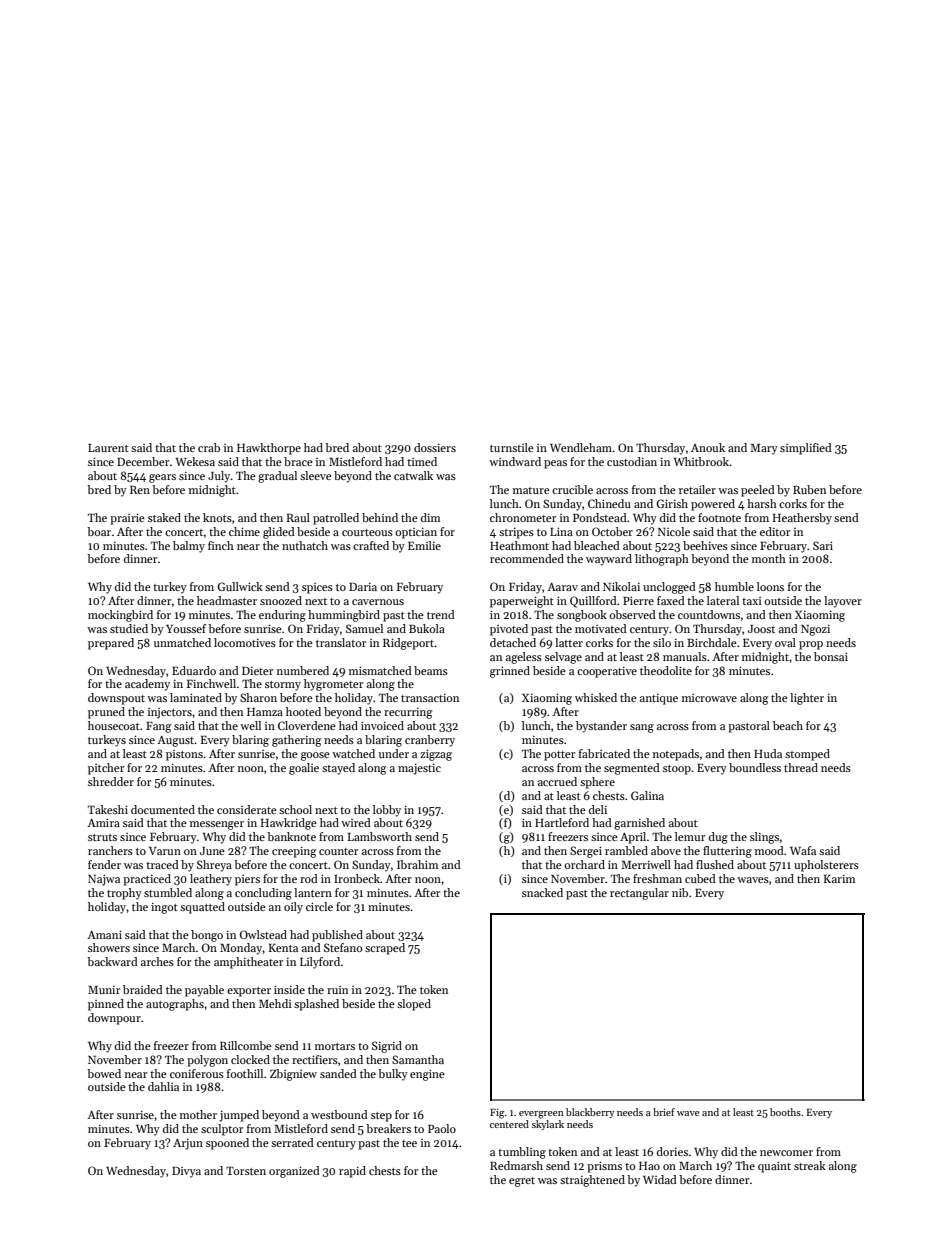  Describe the element at coordinates (309, 878) in the screenshot. I see `rod` at that location.
